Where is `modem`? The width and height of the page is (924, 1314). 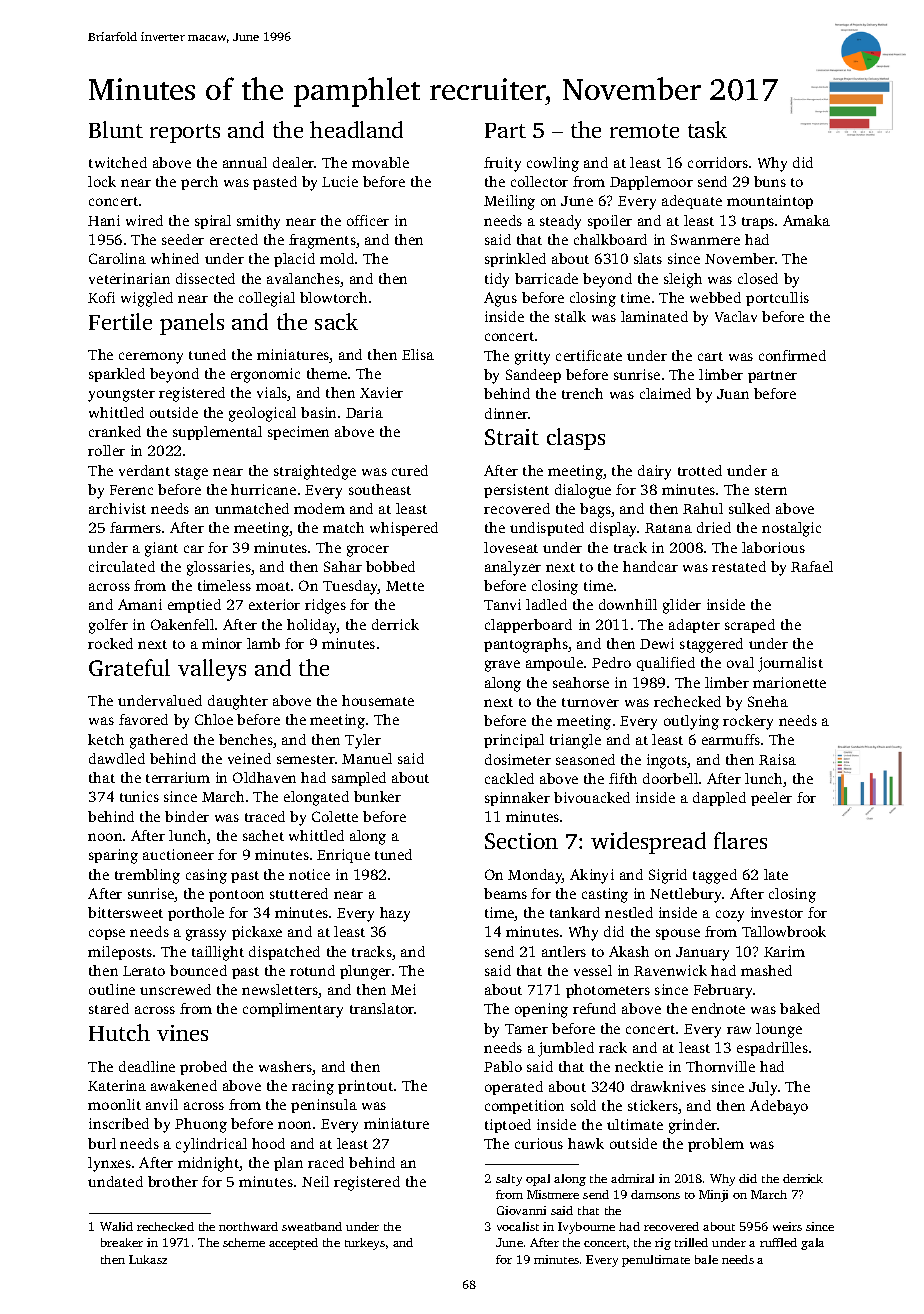
modem is located at coordinates (319, 508).
